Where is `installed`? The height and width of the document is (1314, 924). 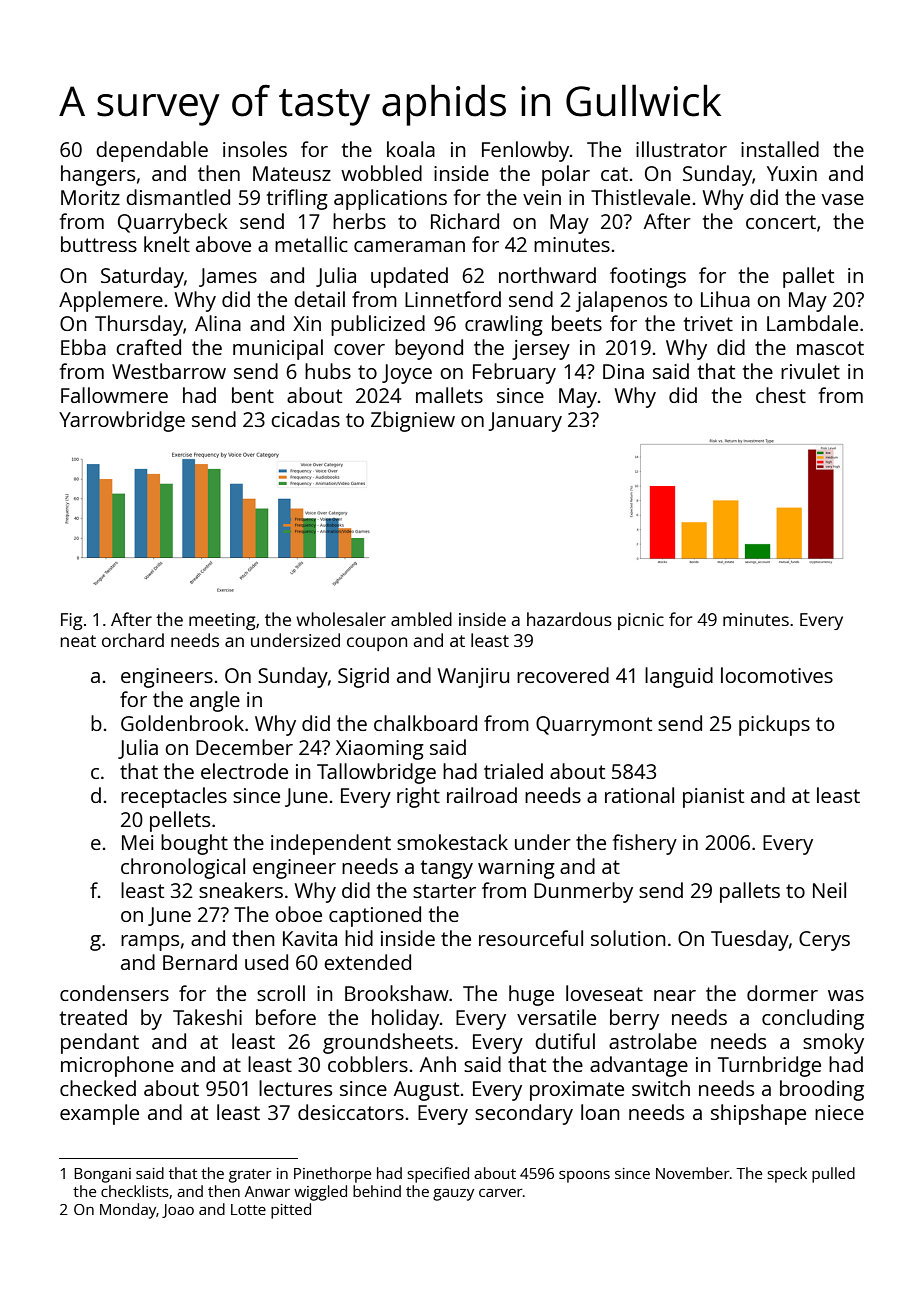 installed is located at coordinates (780, 149).
